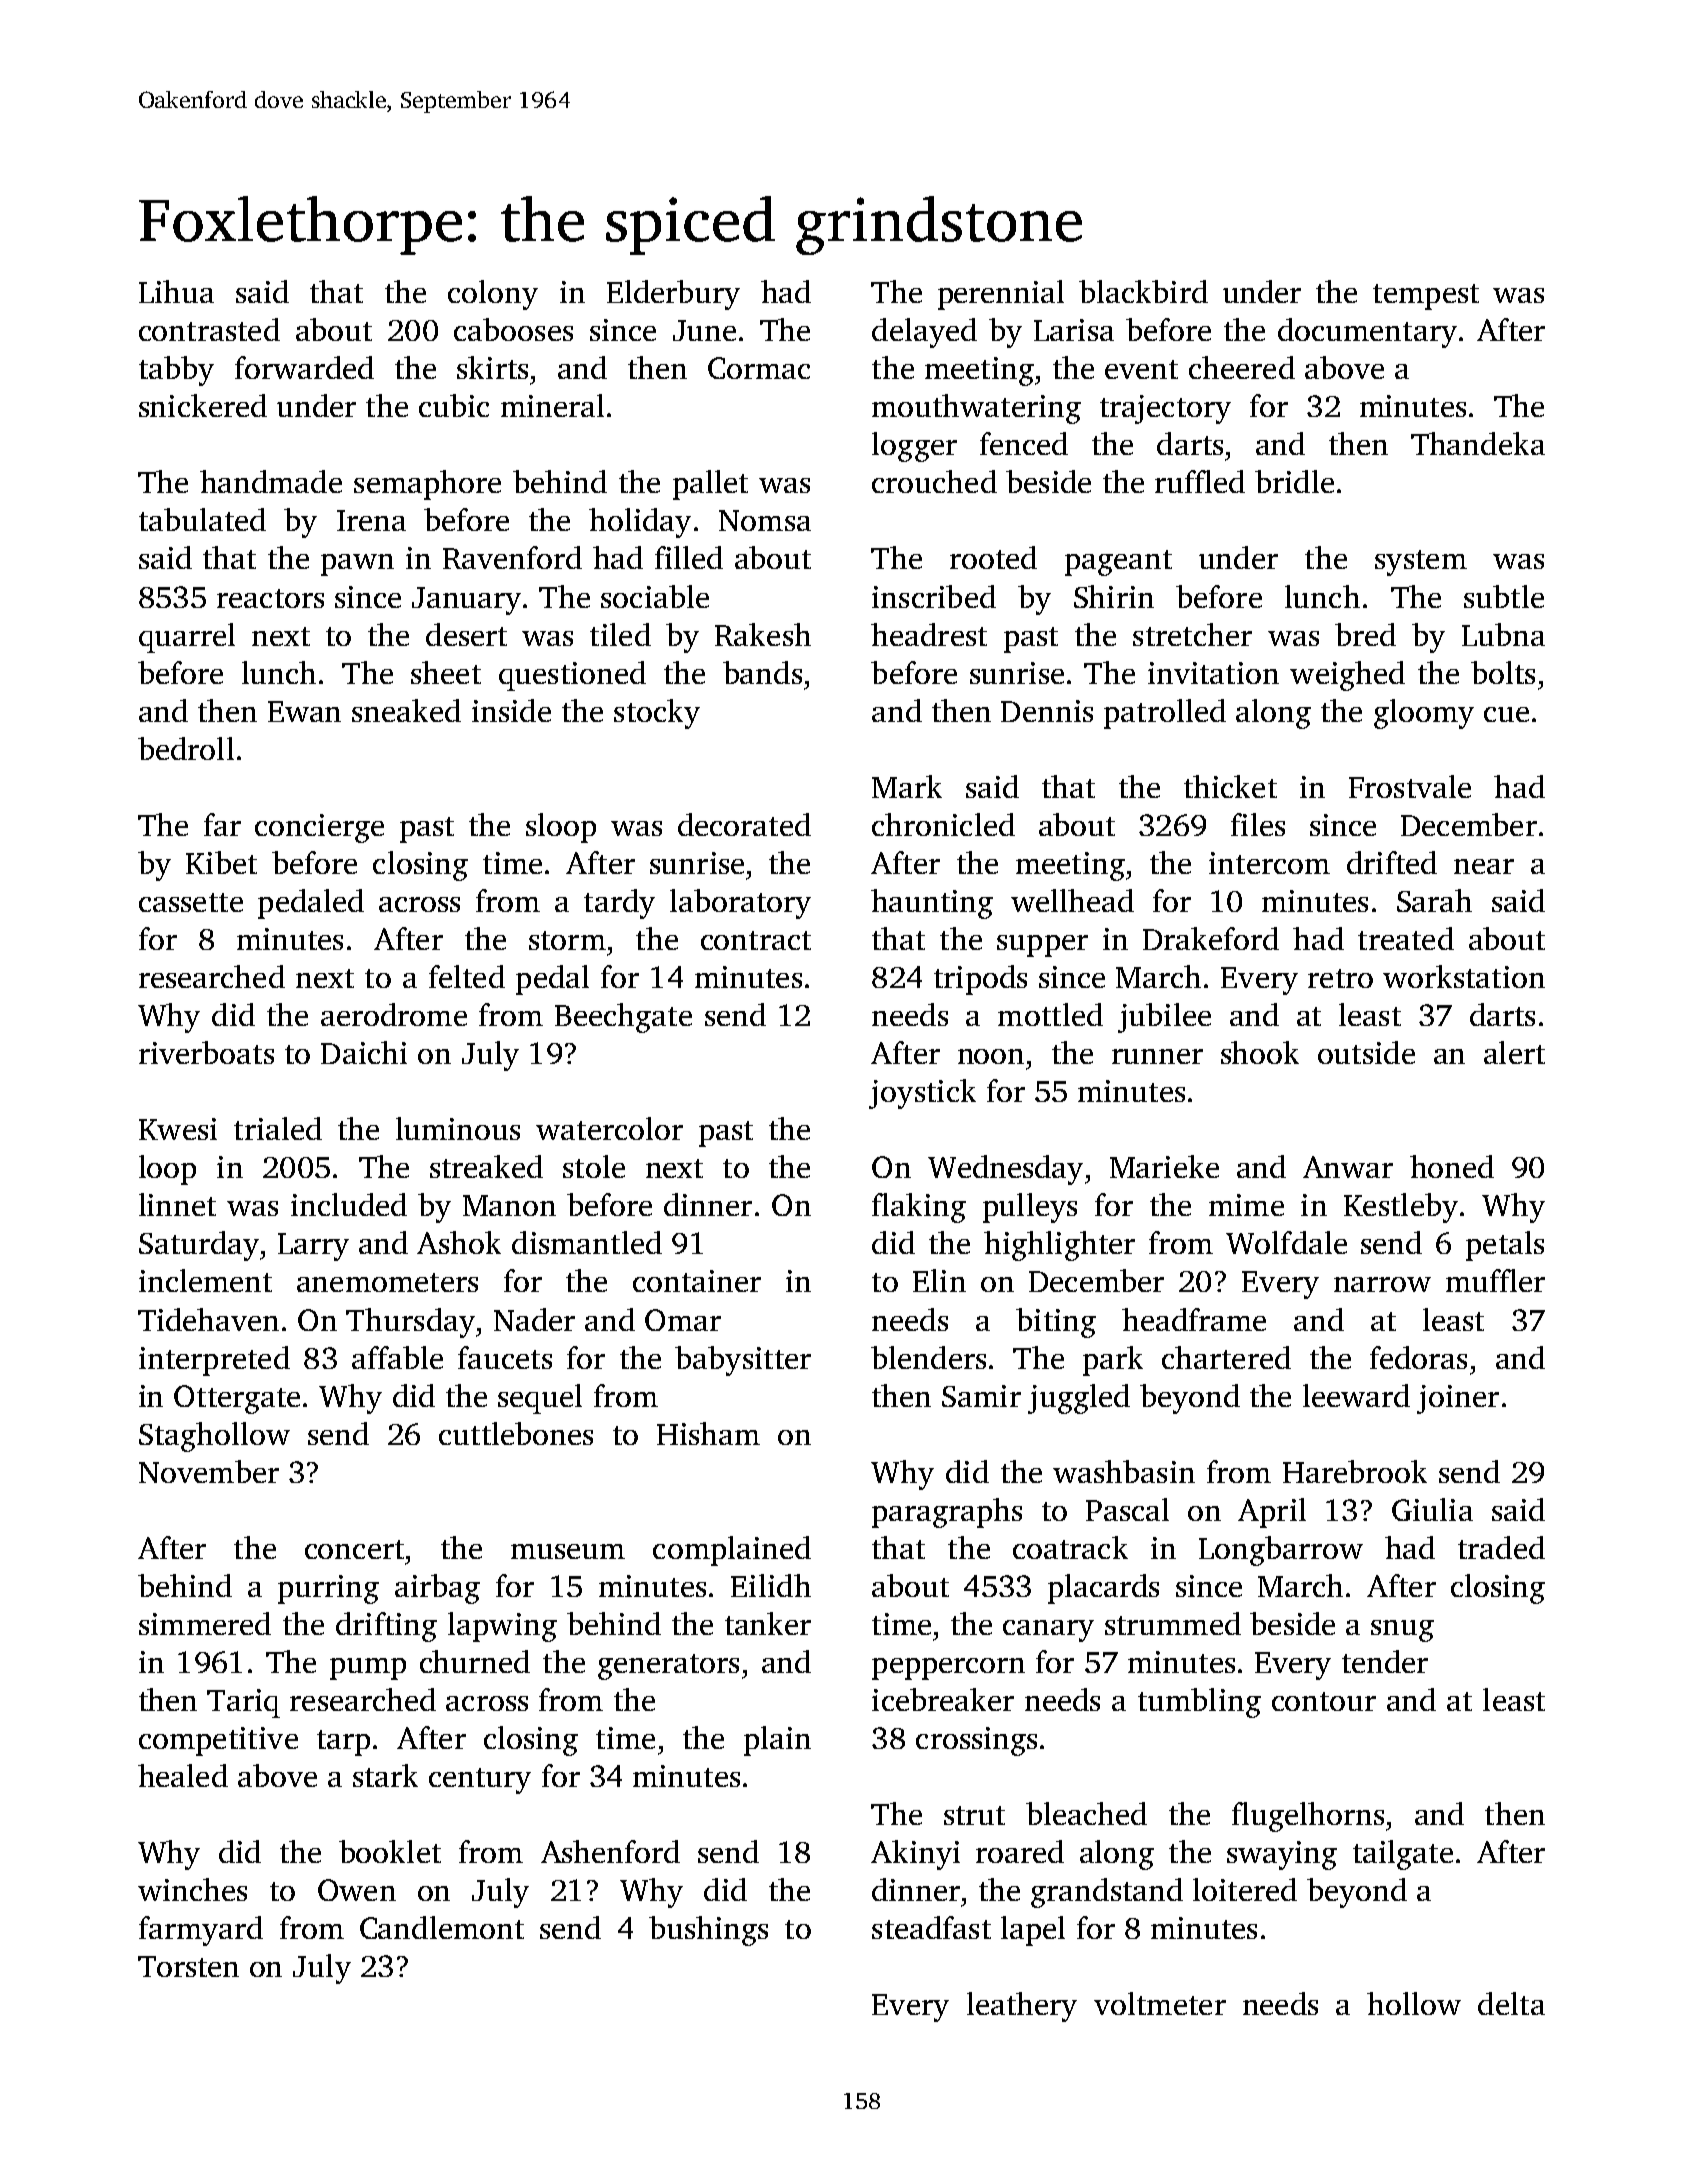  Describe the element at coordinates (1426, 297) in the page. I see `tempest` at that location.
